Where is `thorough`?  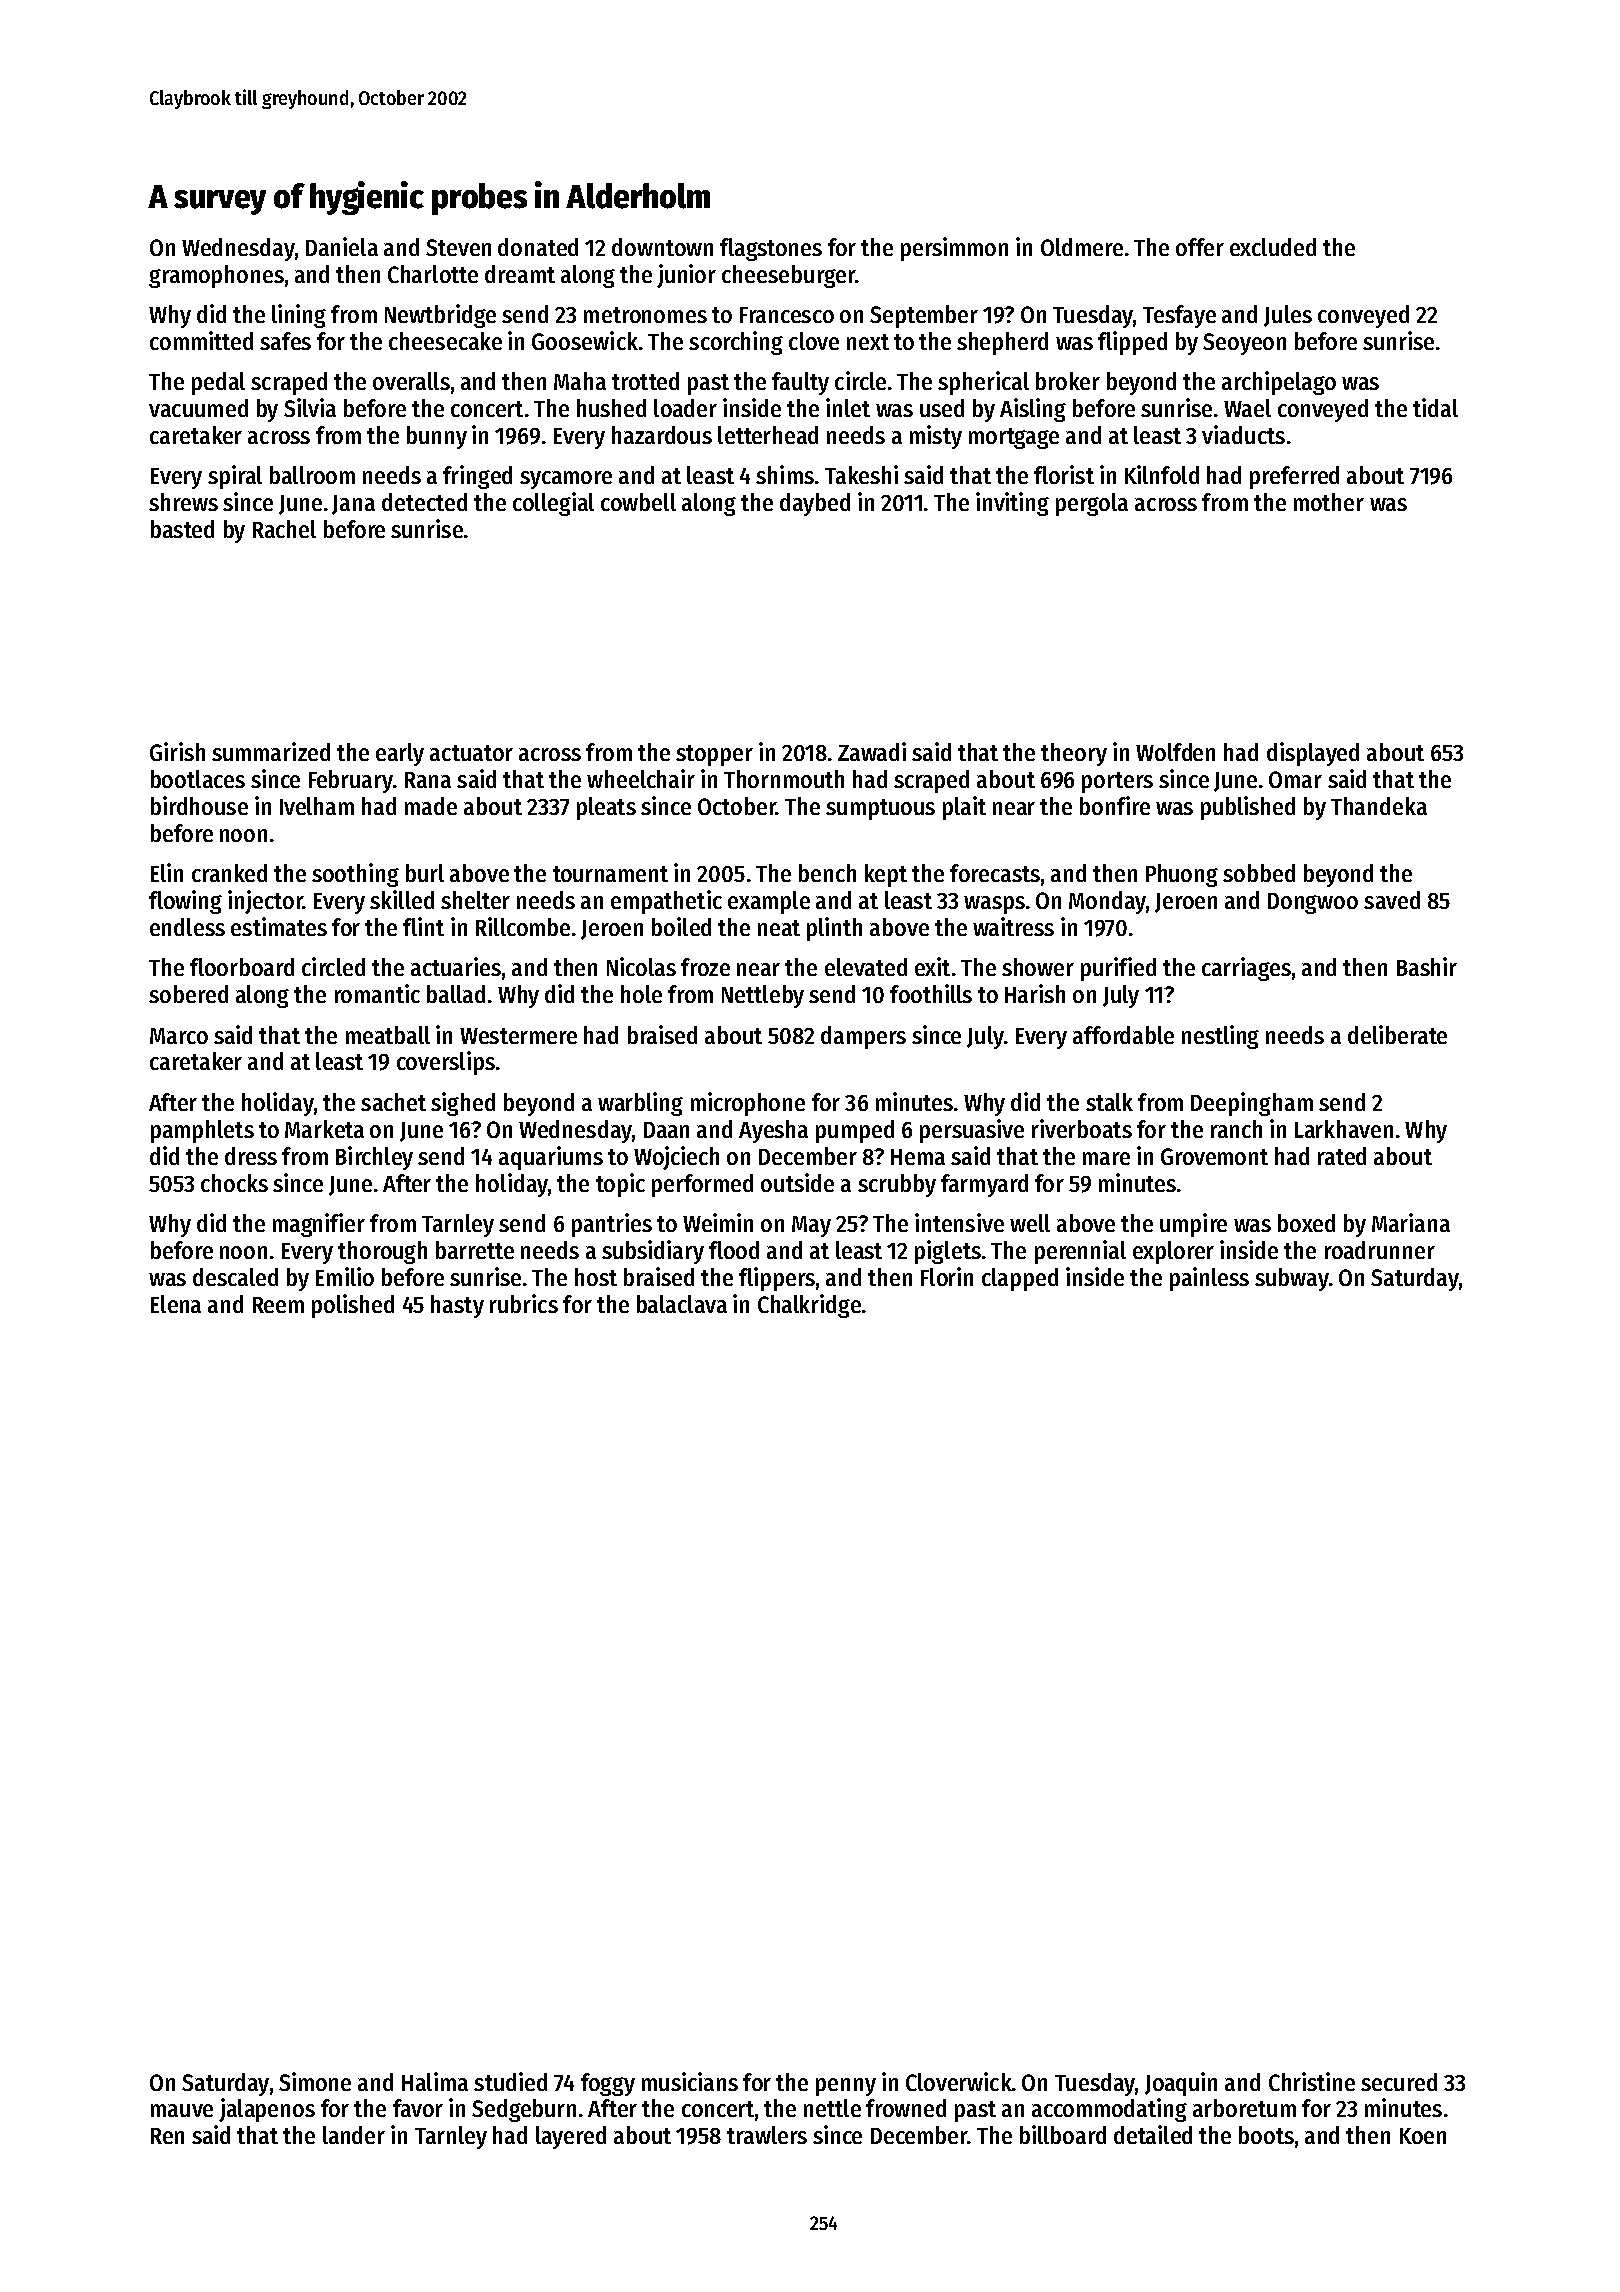
thorough is located at coordinates (382, 1252).
